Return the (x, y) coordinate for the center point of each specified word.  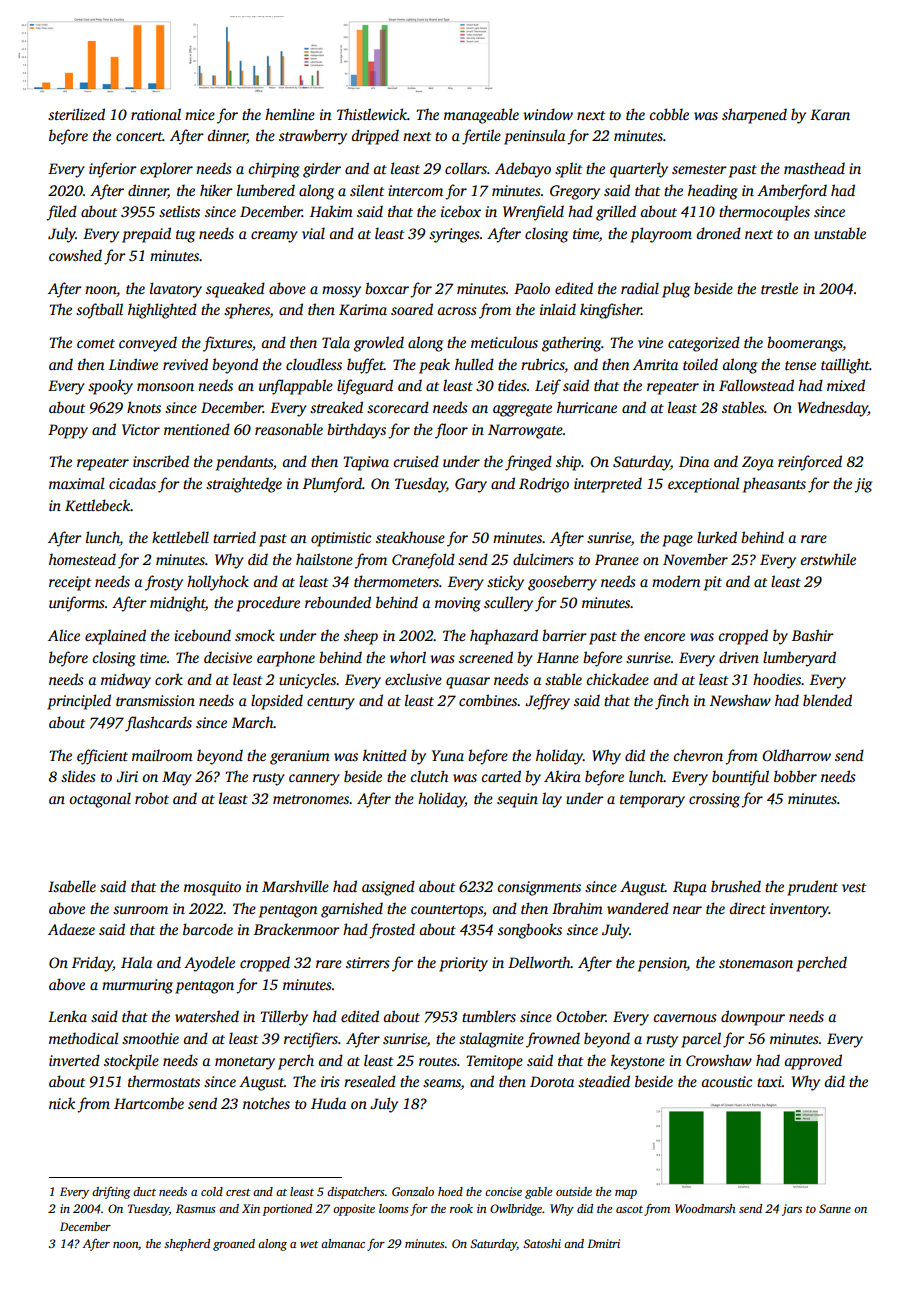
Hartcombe (149, 1103)
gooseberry (562, 583)
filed (61, 213)
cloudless (314, 364)
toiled (700, 364)
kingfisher (611, 311)
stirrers (368, 962)
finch (672, 702)
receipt (70, 583)
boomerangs (805, 344)
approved (813, 1062)
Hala (136, 962)
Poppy (68, 431)
